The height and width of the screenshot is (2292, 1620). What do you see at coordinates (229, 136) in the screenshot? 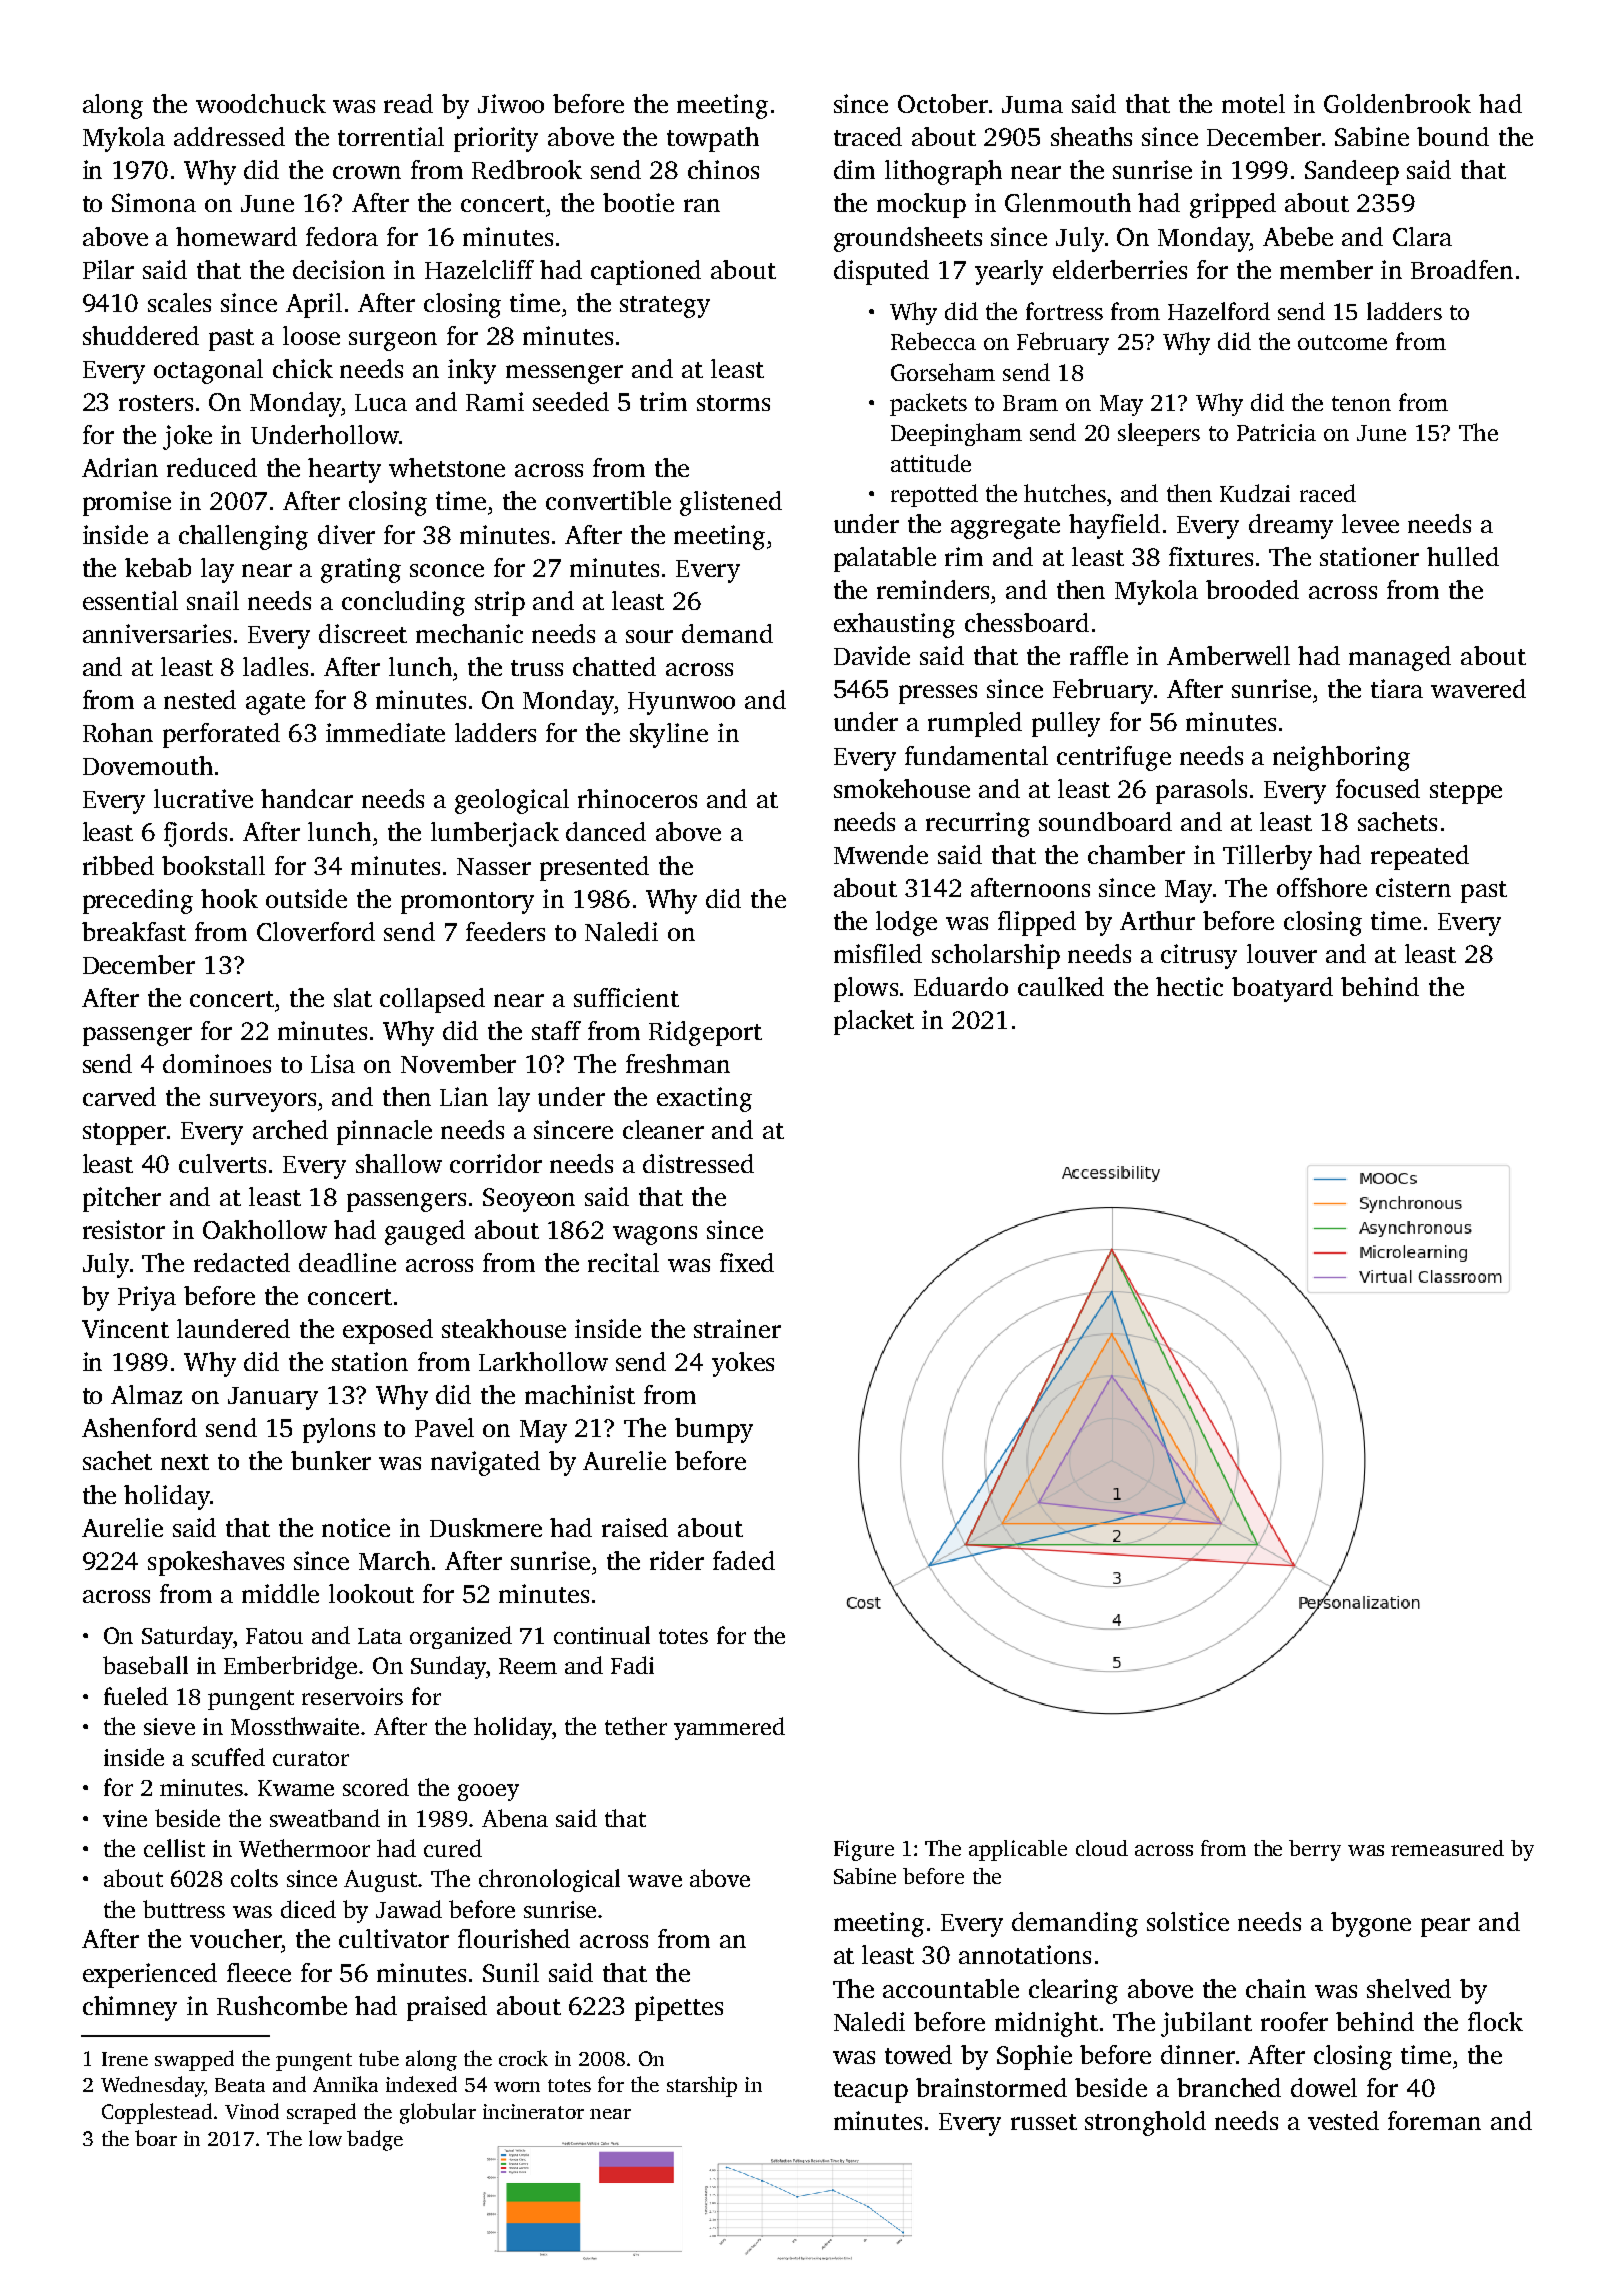
I see `addressed` at bounding box center [229, 136].
